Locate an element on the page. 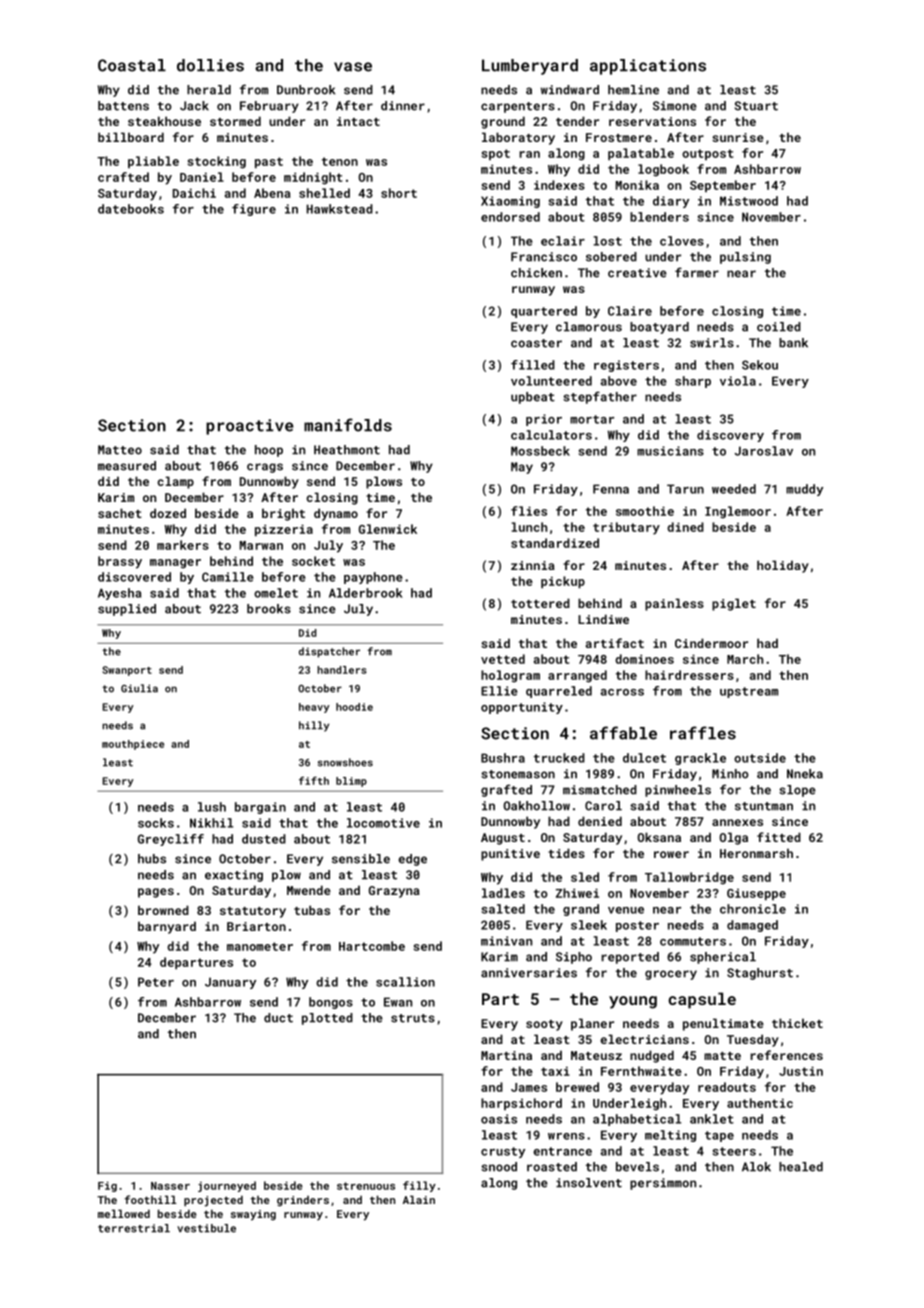 This page has width=924, height=1308. pinwheels is located at coordinates (678, 791).
